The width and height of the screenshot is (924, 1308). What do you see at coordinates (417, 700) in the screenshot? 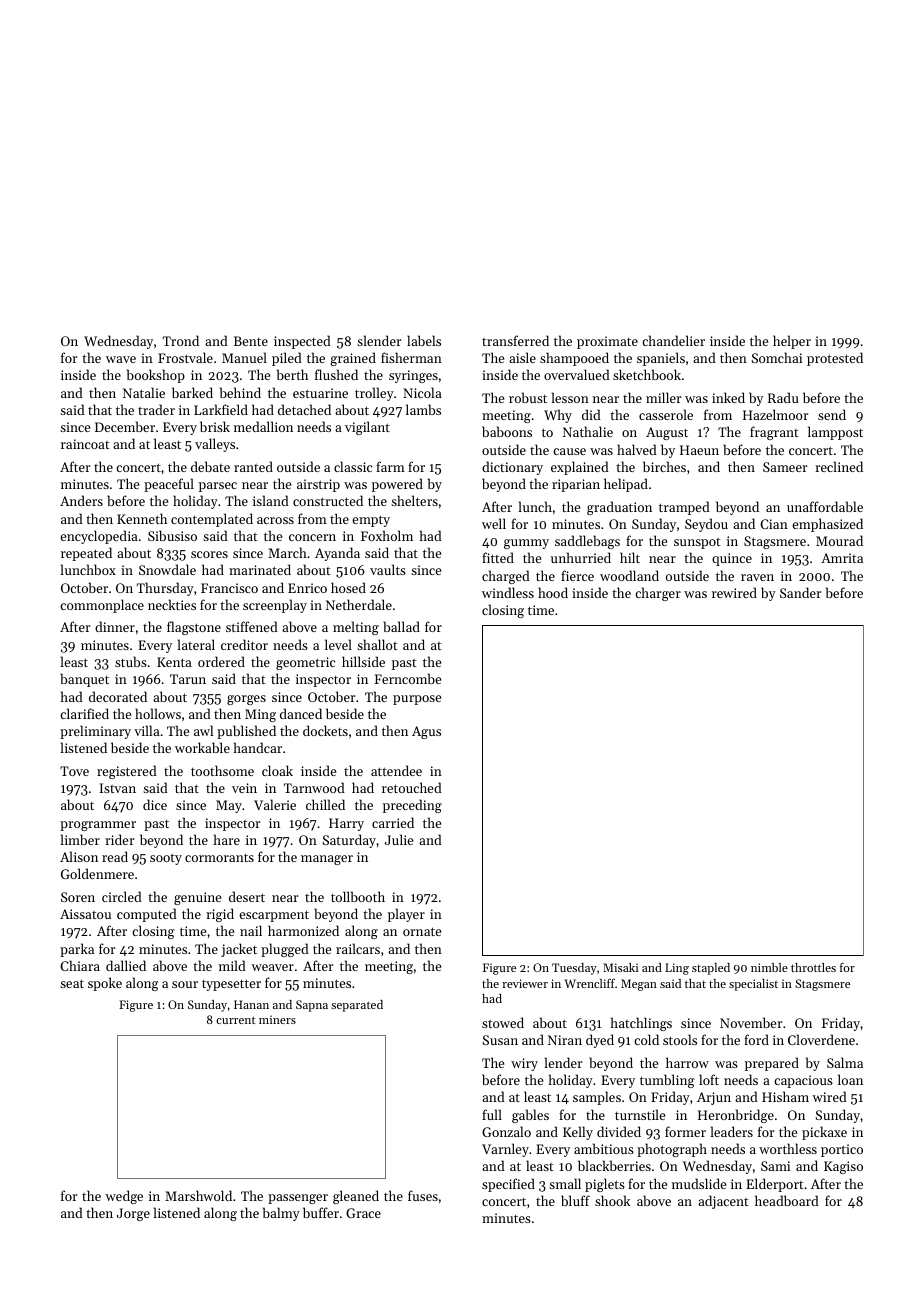
I see `purpose` at bounding box center [417, 700].
